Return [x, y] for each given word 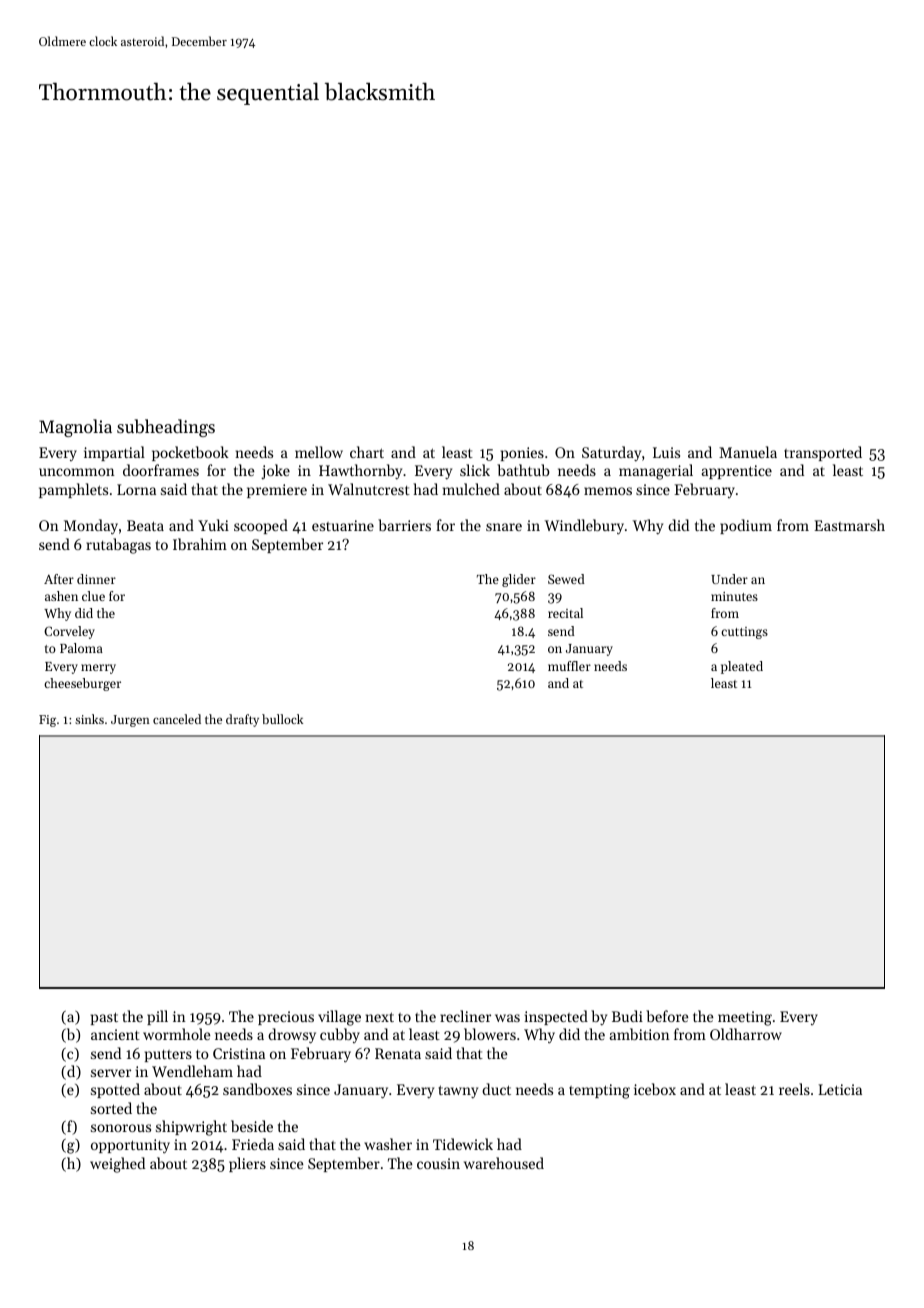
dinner [96, 579]
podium [746, 526]
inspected [556, 1017]
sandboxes [257, 1089]
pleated [742, 667]
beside [252, 1126]
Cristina [239, 1053]
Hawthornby [360, 471]
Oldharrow [746, 1034]
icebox [655, 1089]
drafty [242, 720]
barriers [404, 525]
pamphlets [73, 490]
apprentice [737, 472]
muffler [569, 666]
